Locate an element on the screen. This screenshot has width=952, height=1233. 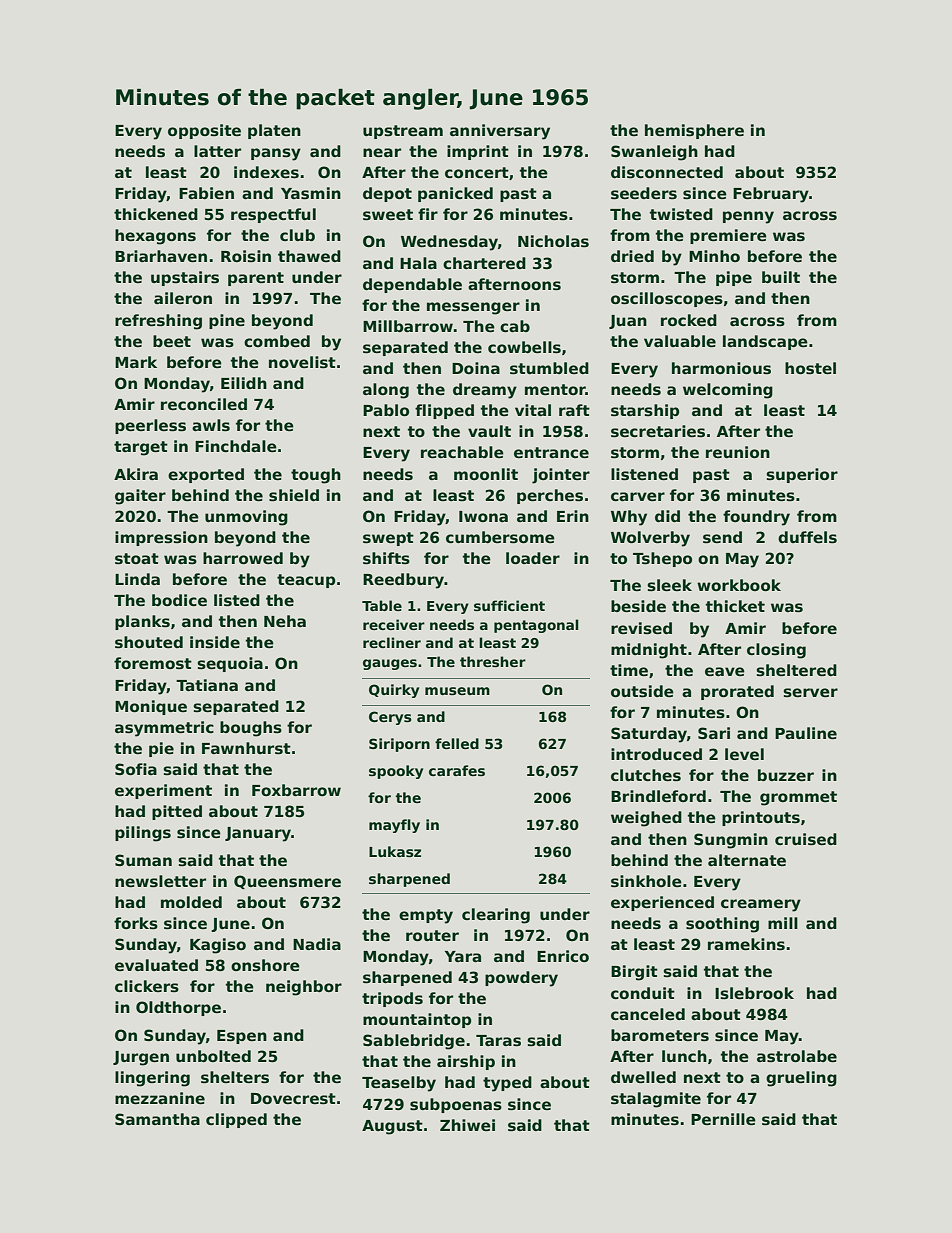
experienced is located at coordinates (662, 903).
